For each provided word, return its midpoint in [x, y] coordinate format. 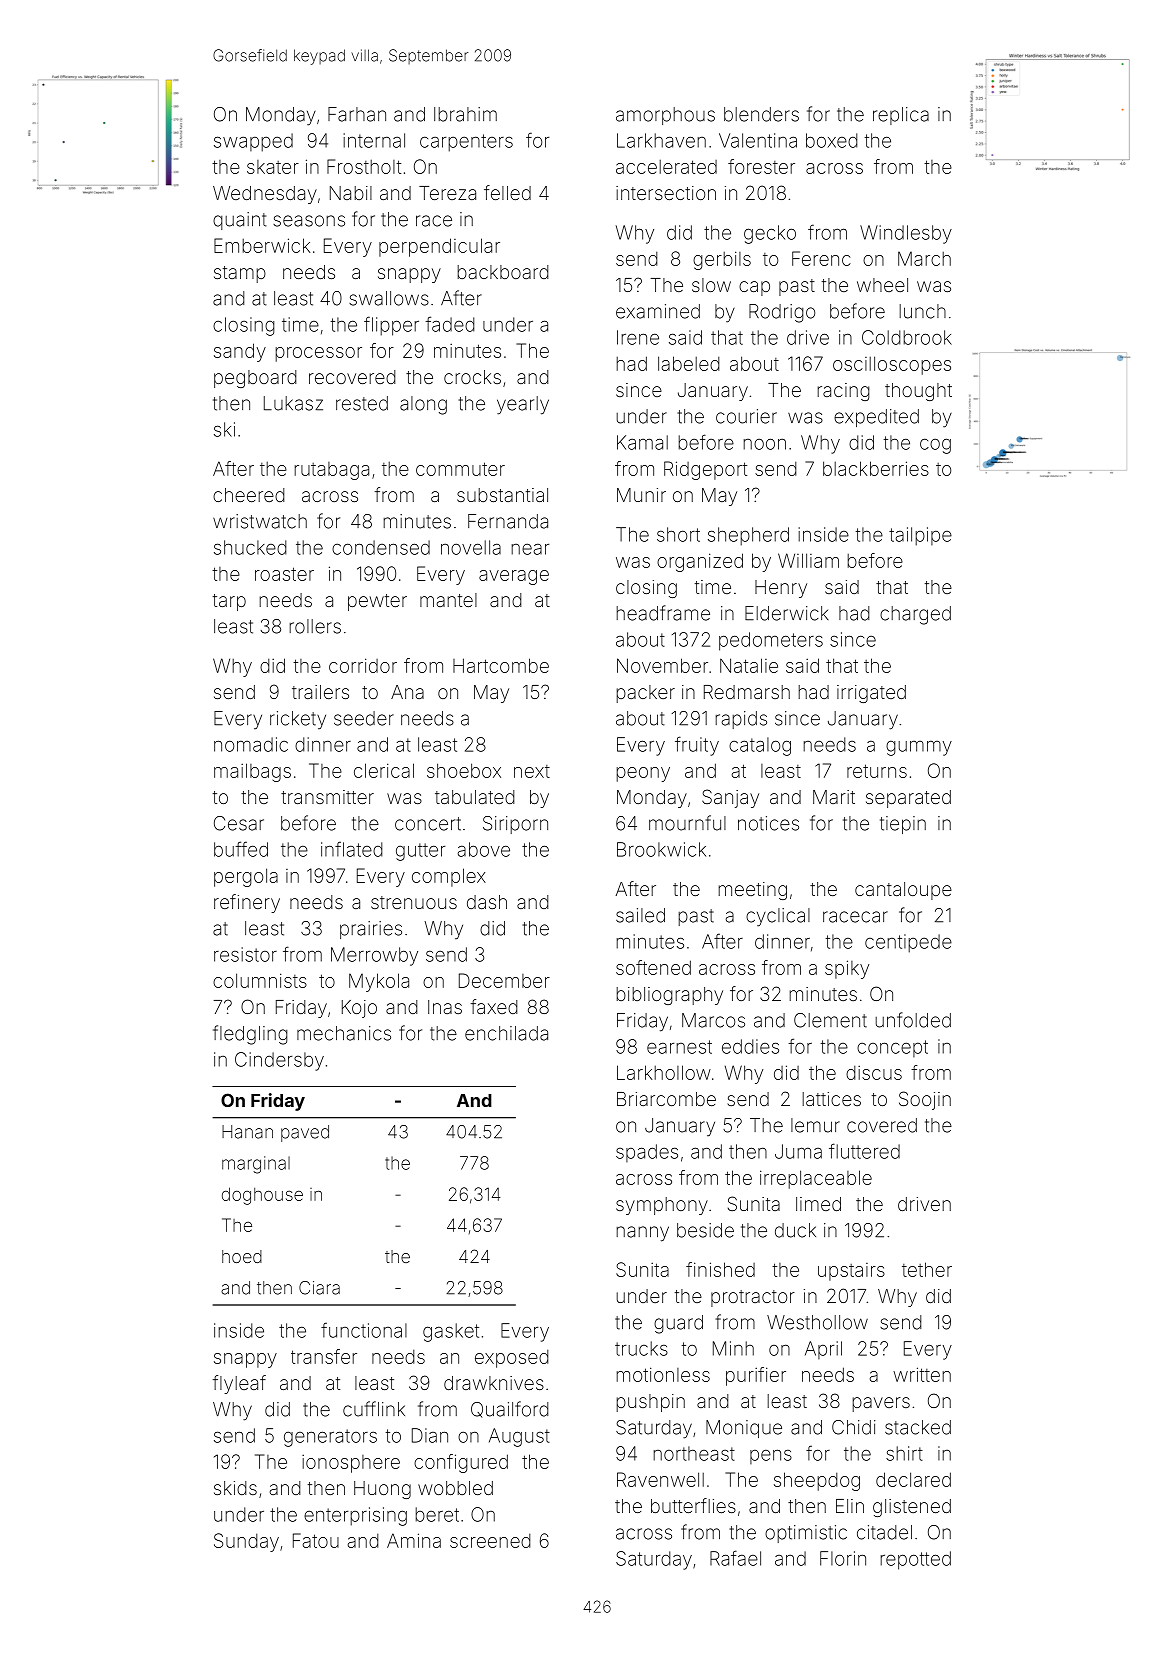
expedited [876, 418]
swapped [253, 142]
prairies [371, 930]
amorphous [665, 116]
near [530, 549]
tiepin [903, 825]
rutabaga [331, 471]
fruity [697, 746]
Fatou [316, 1540]
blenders [761, 114]
